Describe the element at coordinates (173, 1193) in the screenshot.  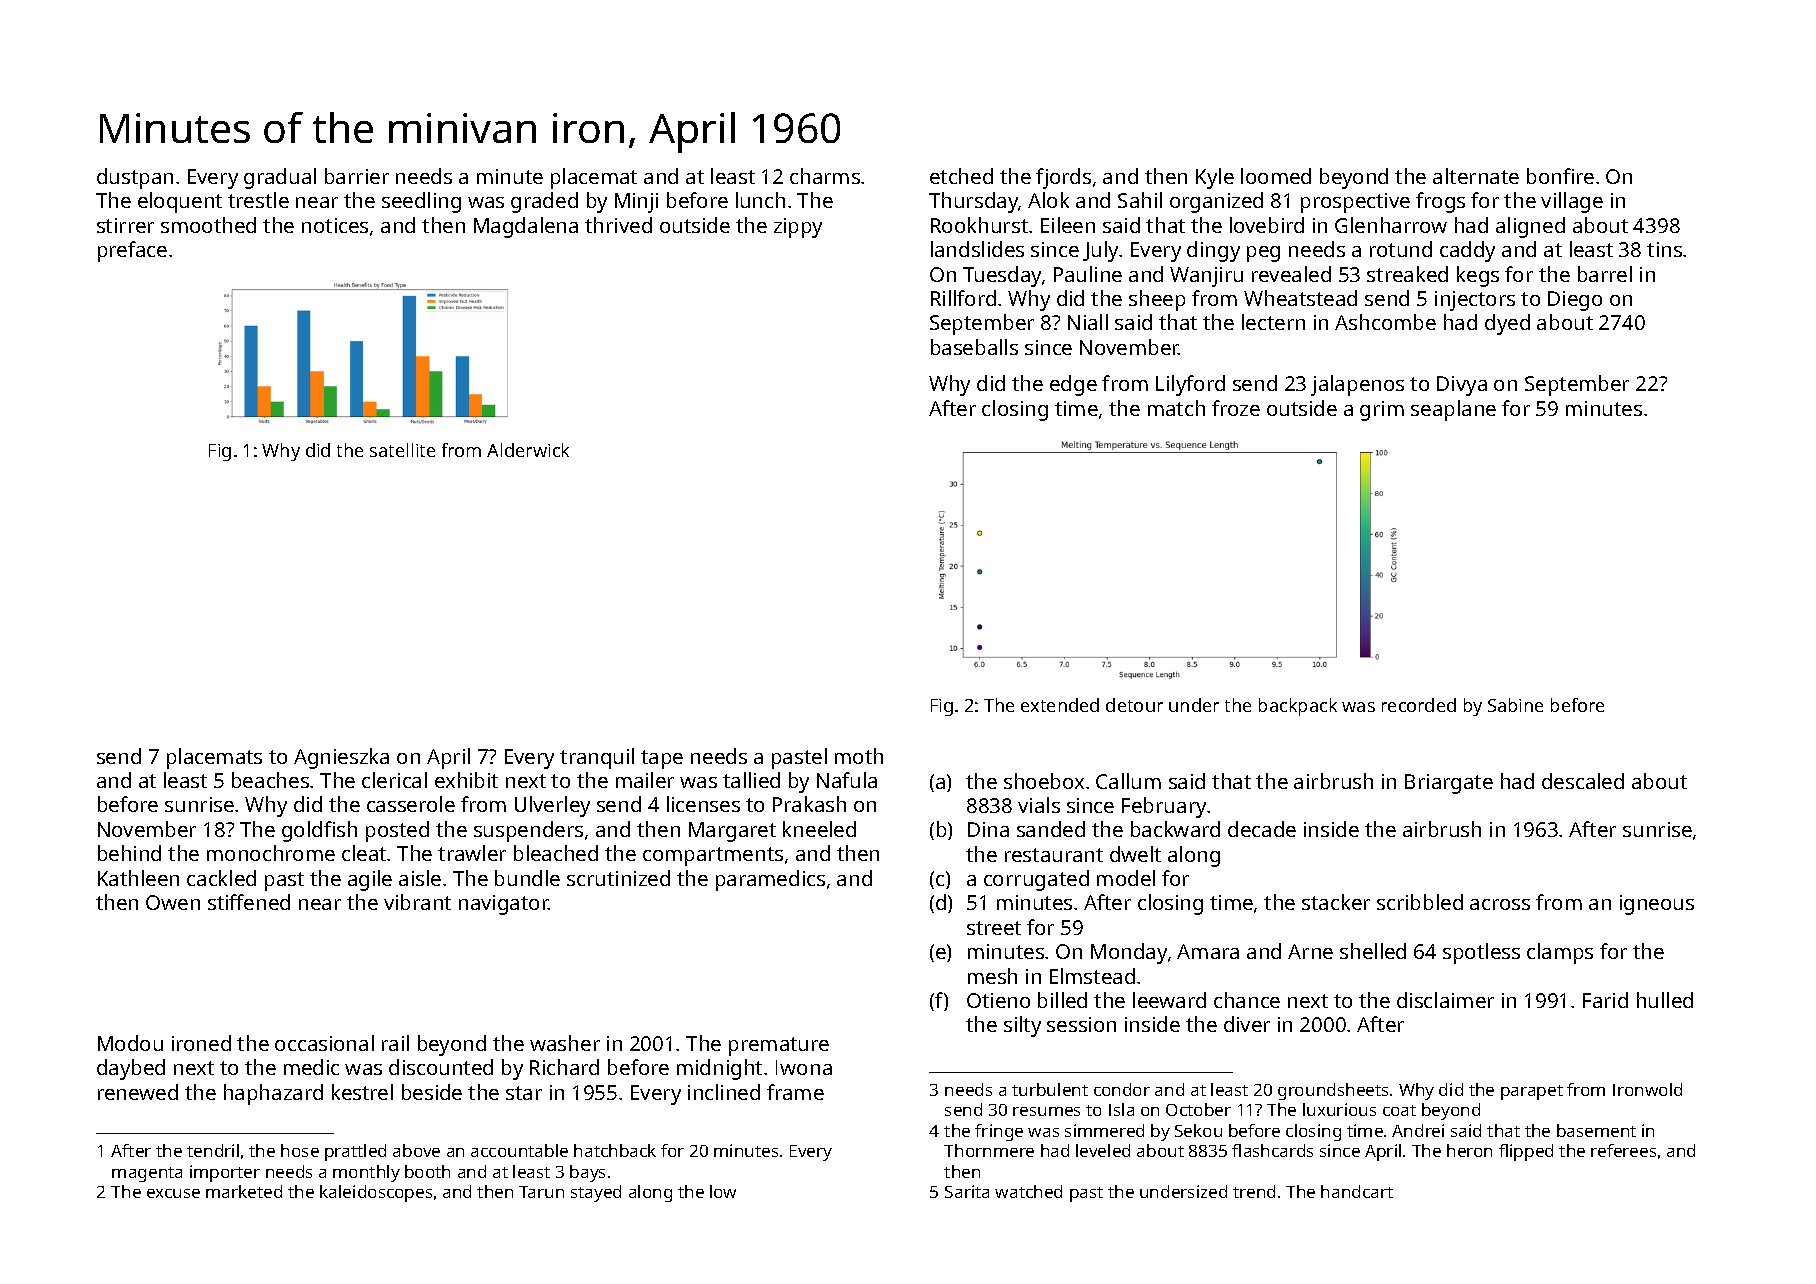
I see `excuse` at that location.
